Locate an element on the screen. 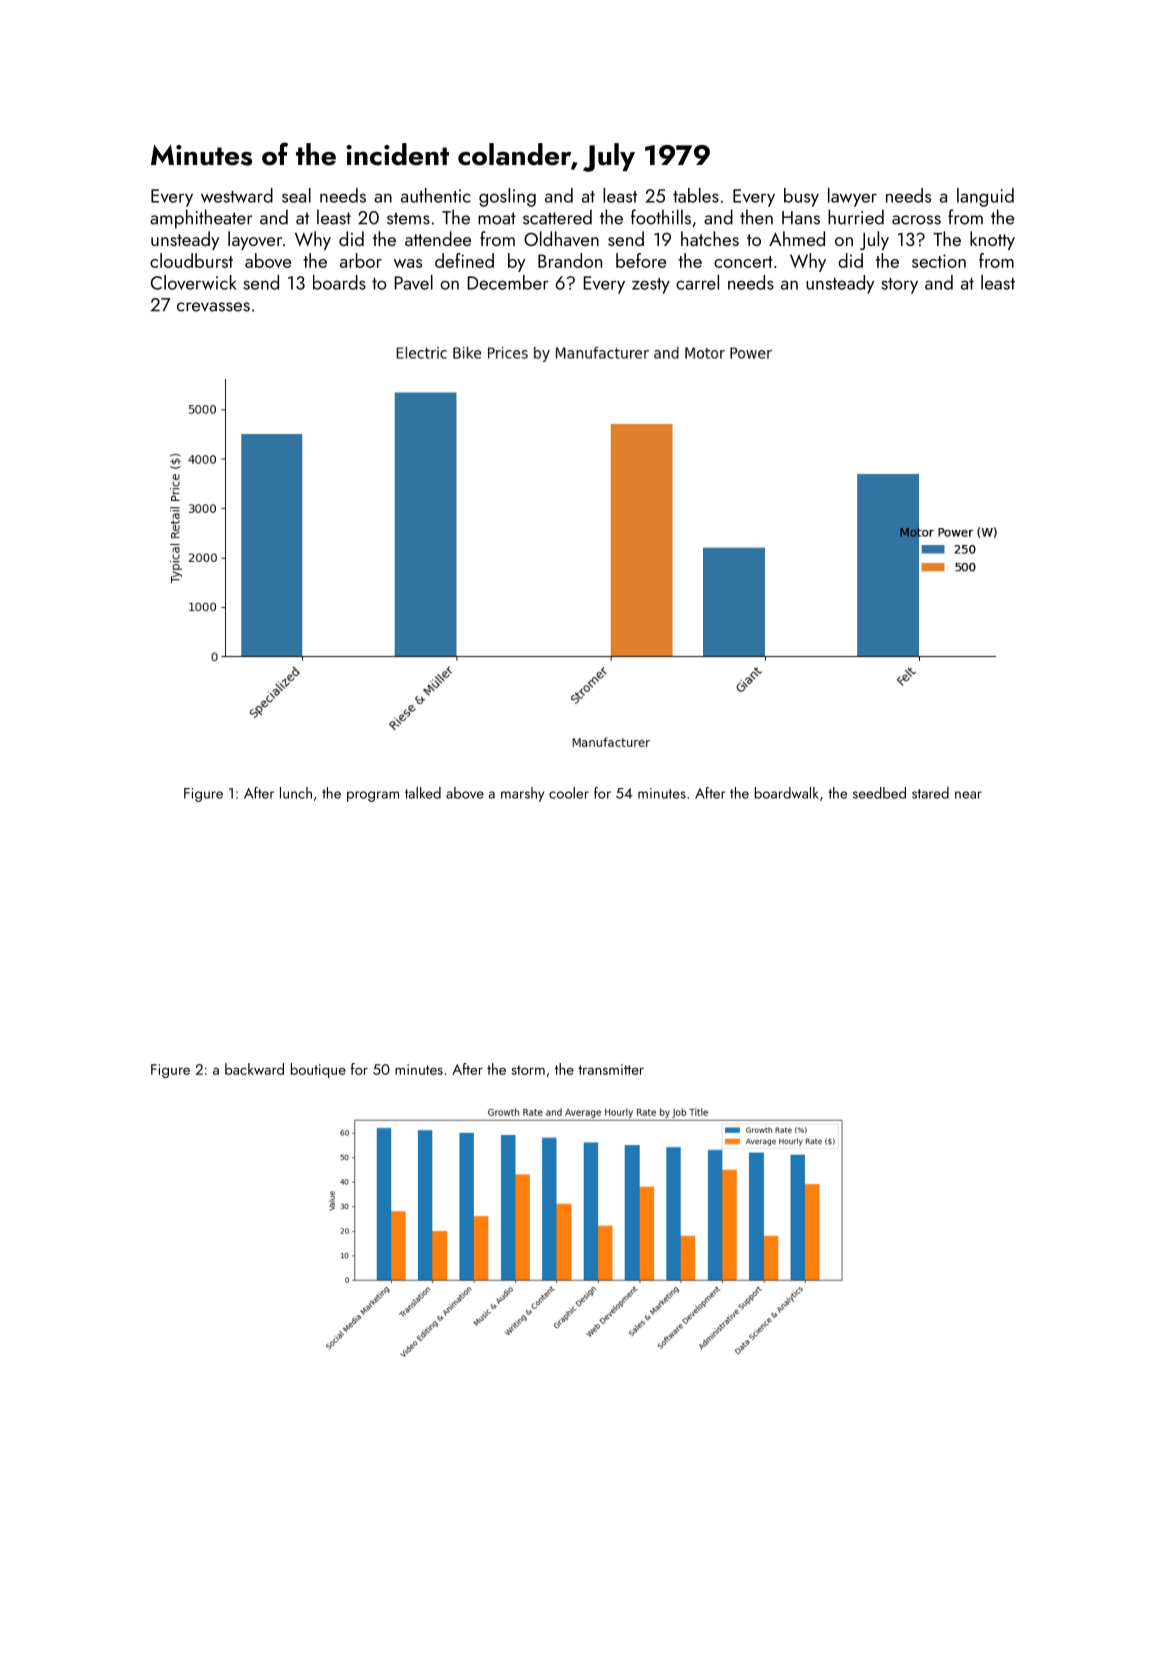 This screenshot has height=1654, width=1165. boutique is located at coordinates (318, 1070).
